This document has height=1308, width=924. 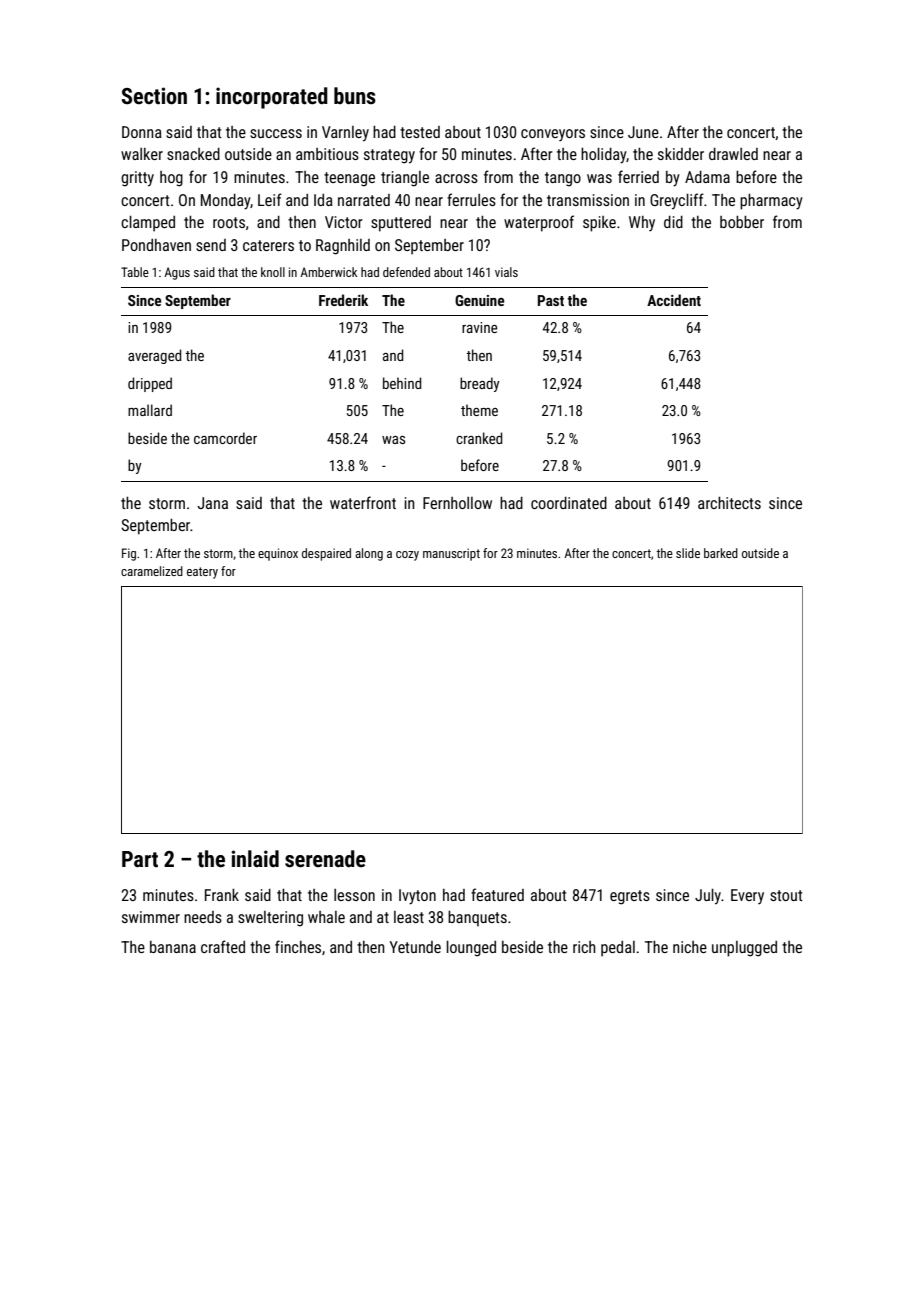 I want to click on buns, so click(x=355, y=96).
